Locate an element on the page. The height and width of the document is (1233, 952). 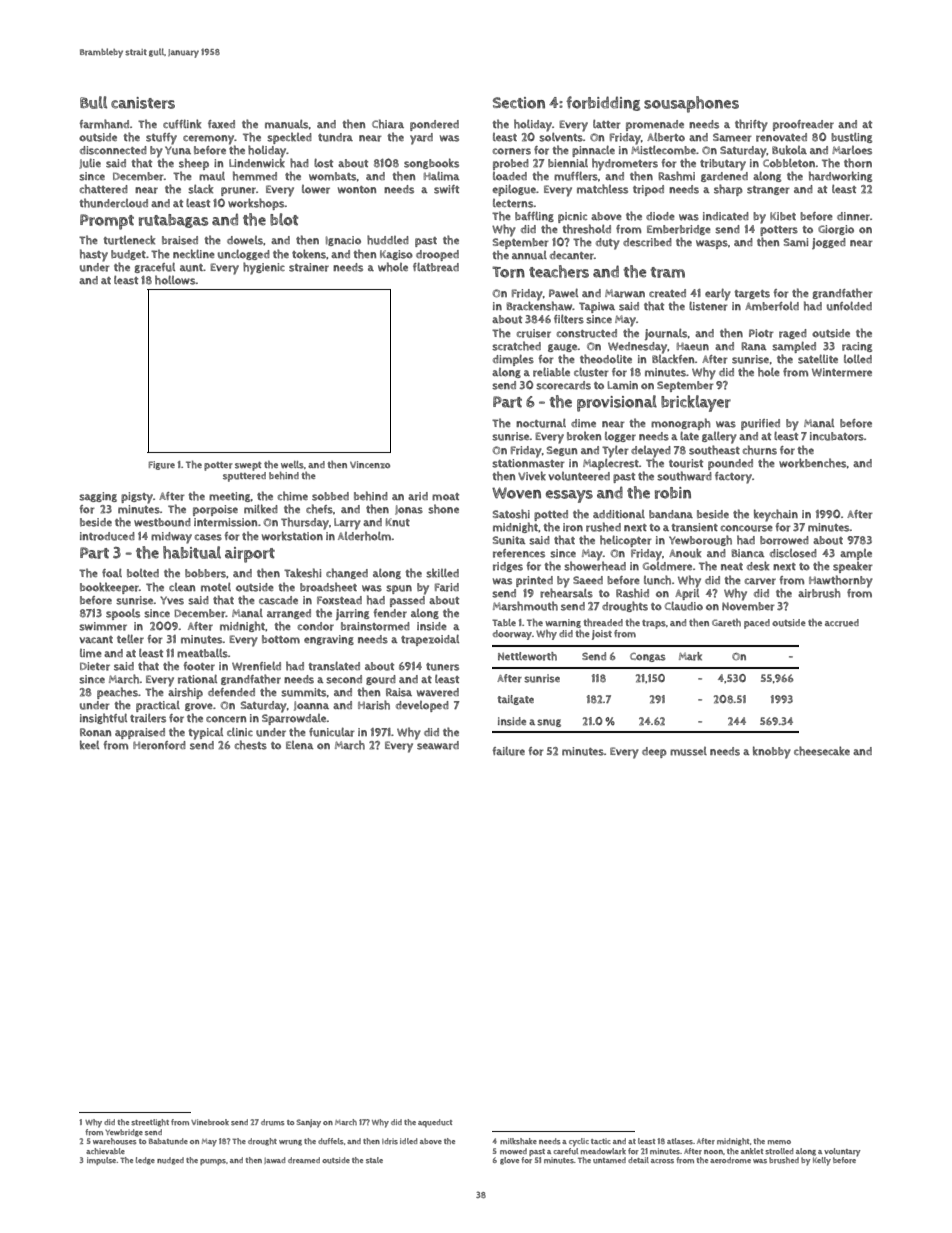
streetlight is located at coordinates (150, 1123).
